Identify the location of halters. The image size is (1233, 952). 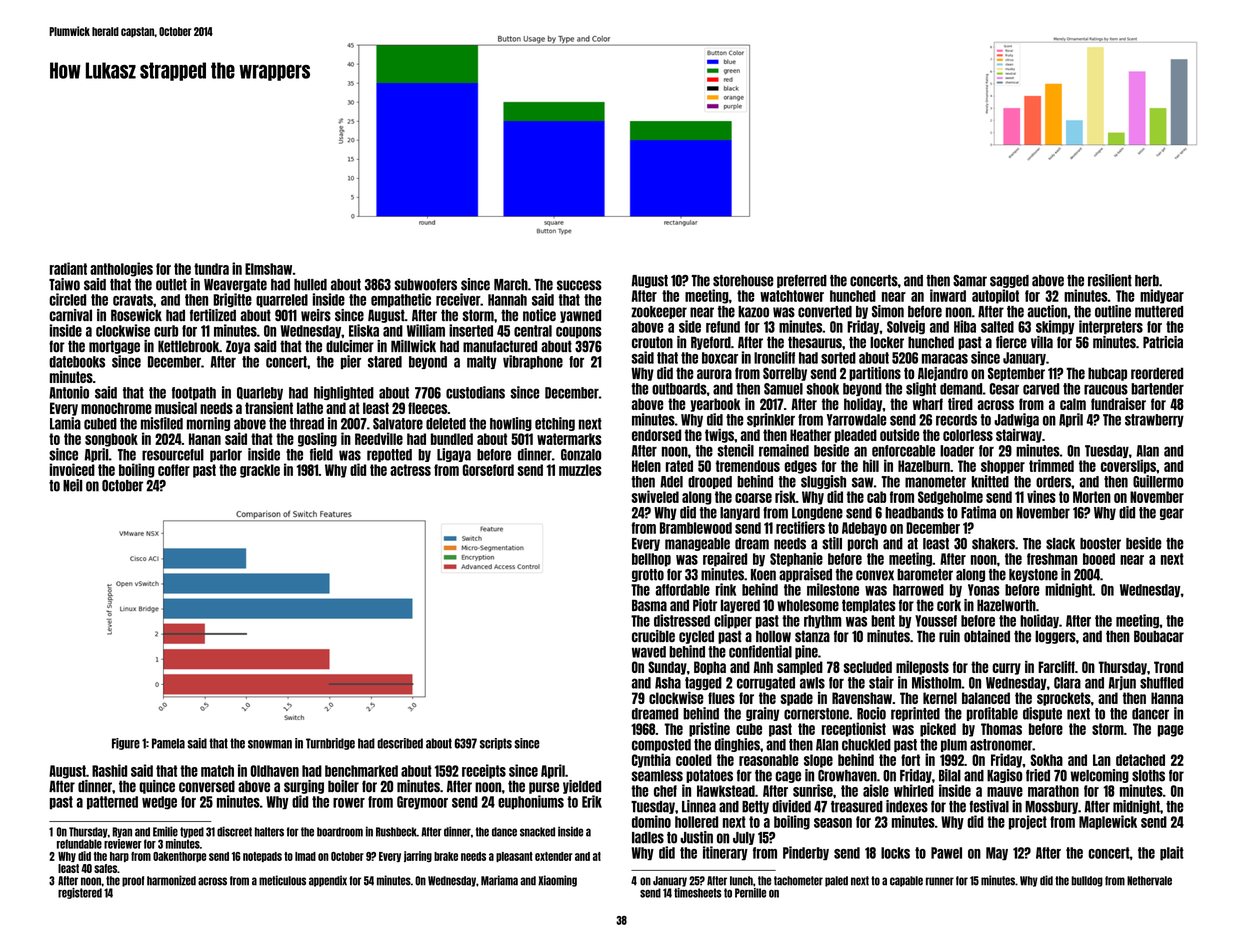
(269, 832).
